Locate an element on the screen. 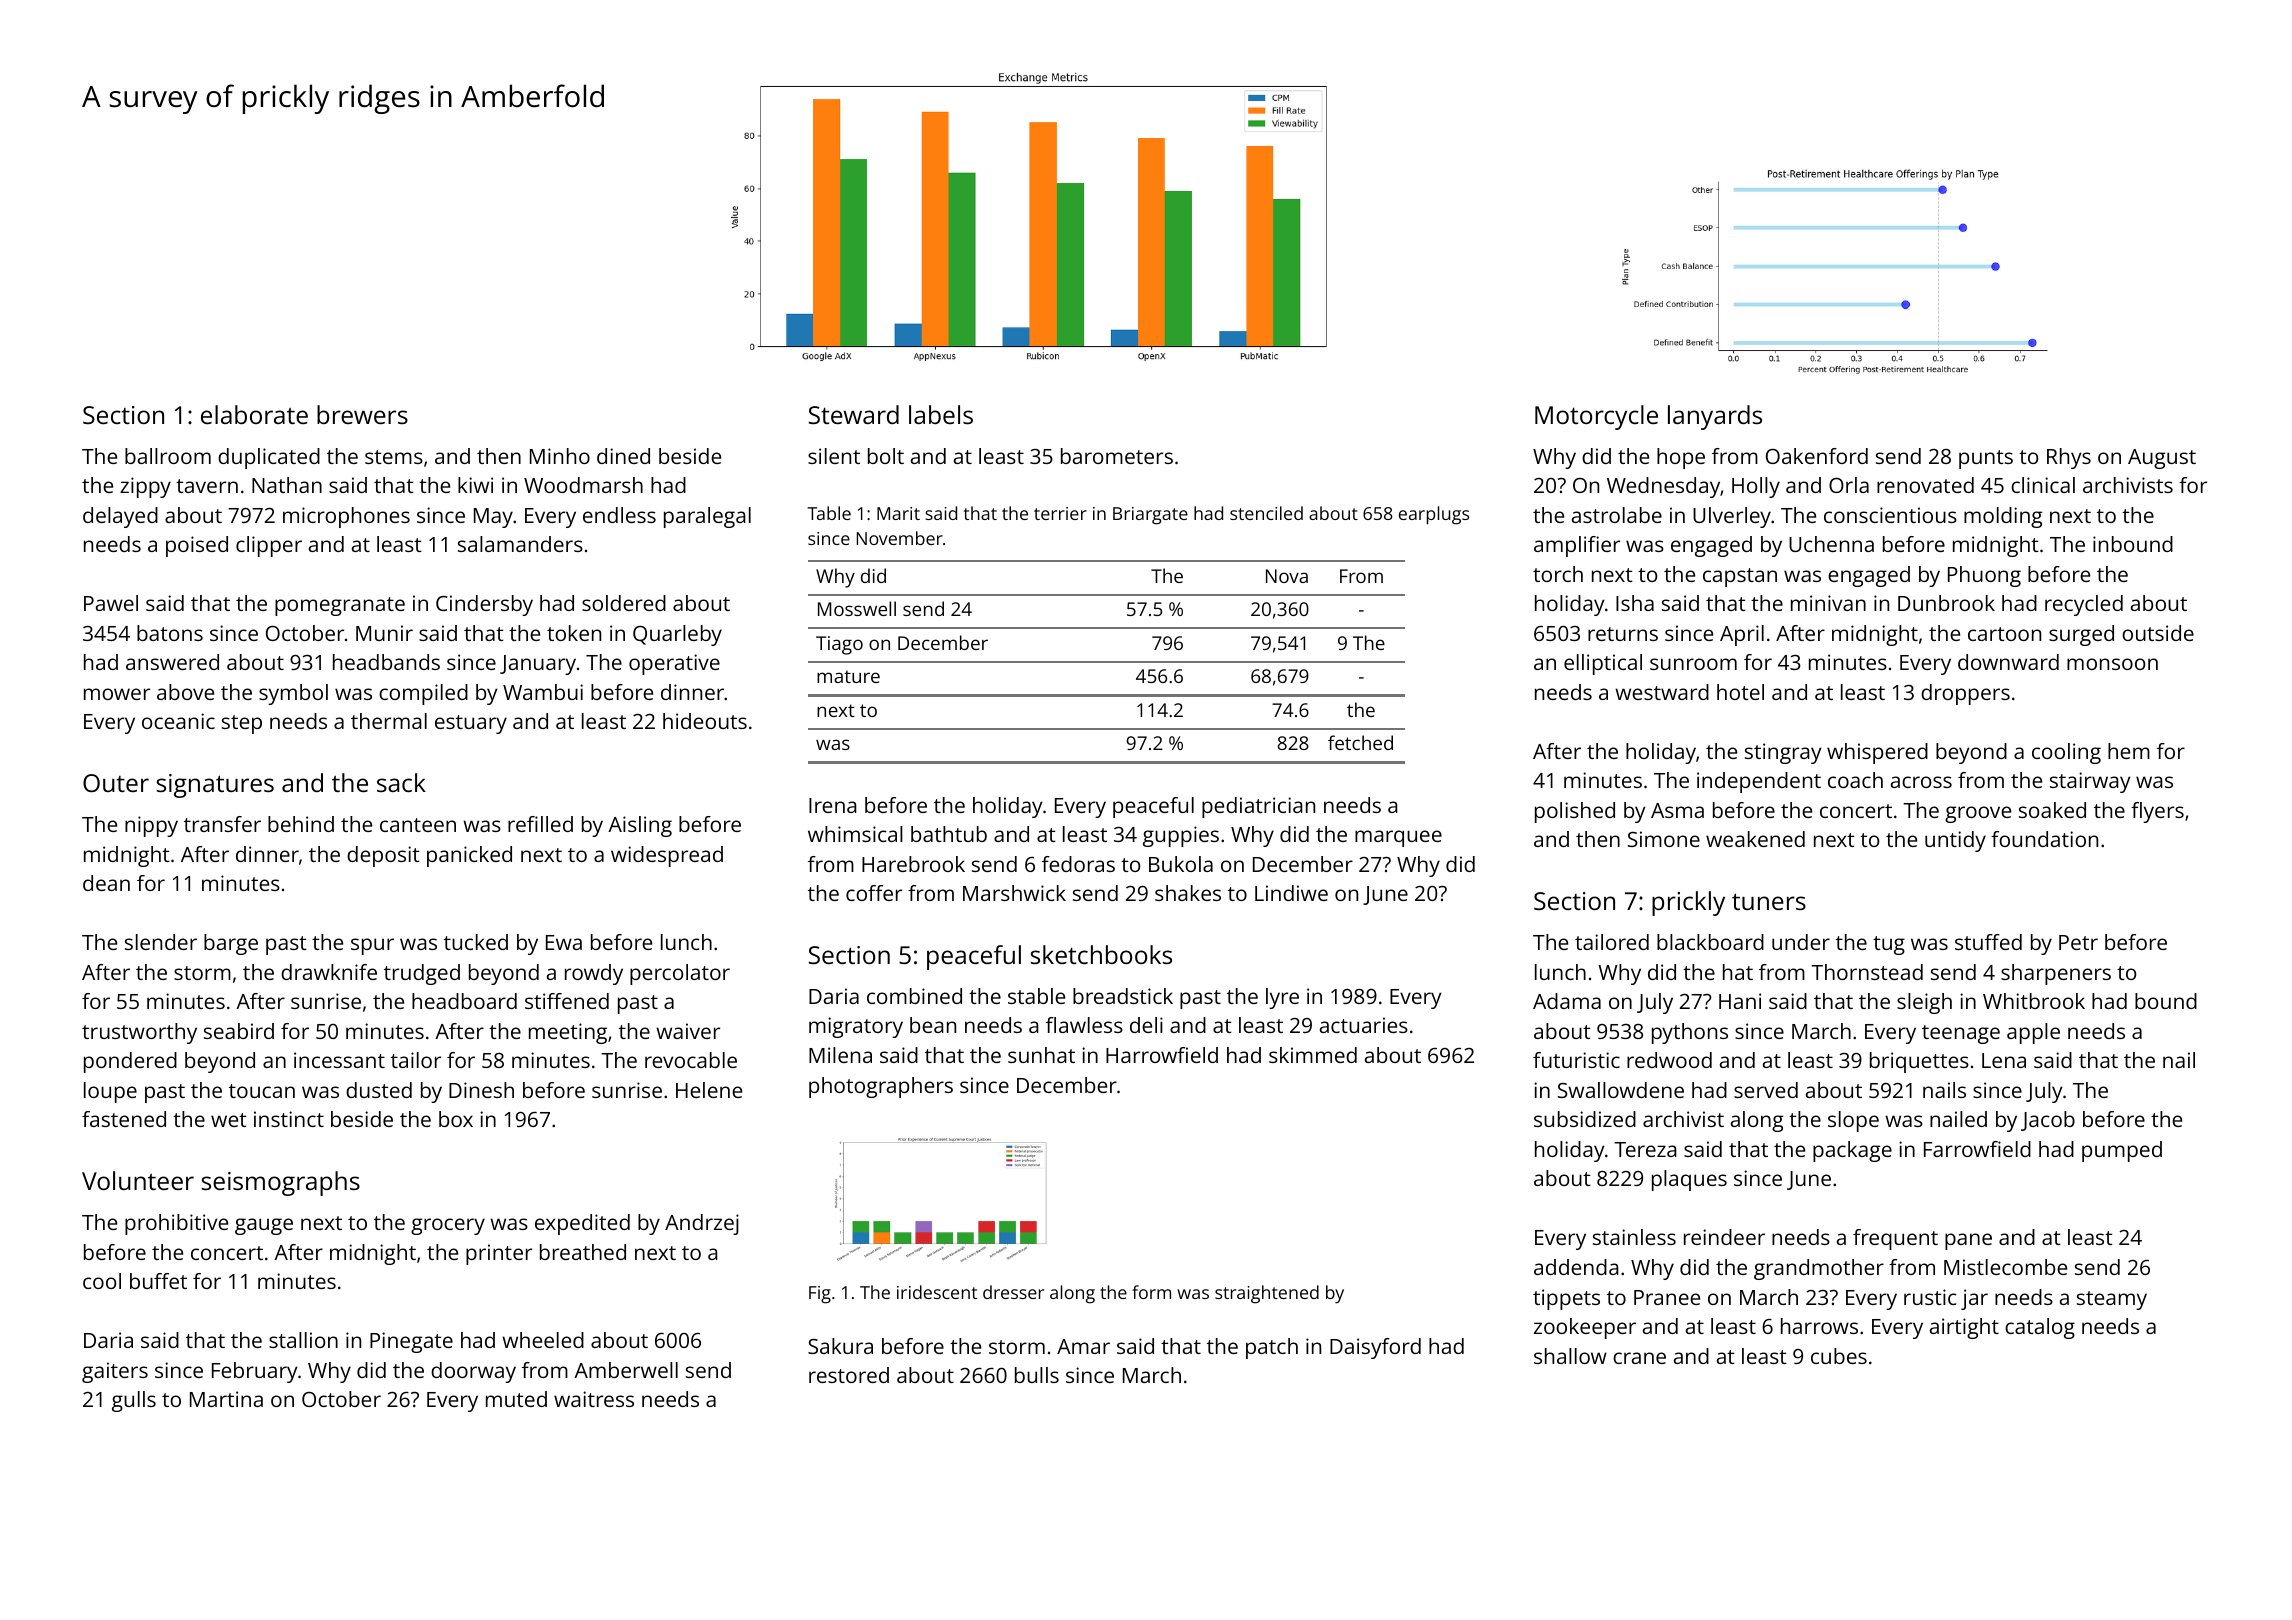 The width and height of the screenshot is (2292, 1620). muted is located at coordinates (516, 1399).
